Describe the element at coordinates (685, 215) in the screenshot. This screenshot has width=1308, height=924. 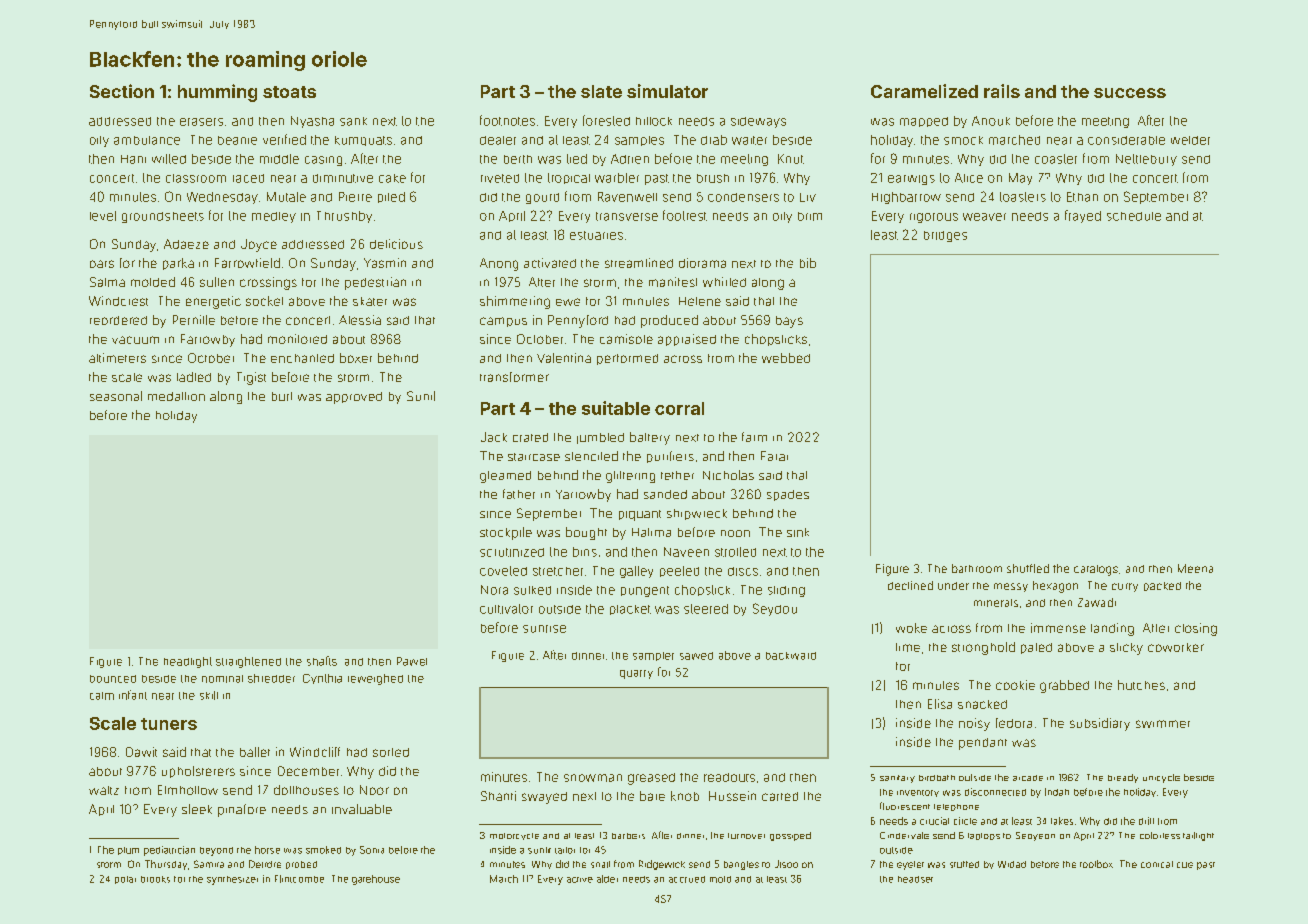
I see `footrest` at that location.
